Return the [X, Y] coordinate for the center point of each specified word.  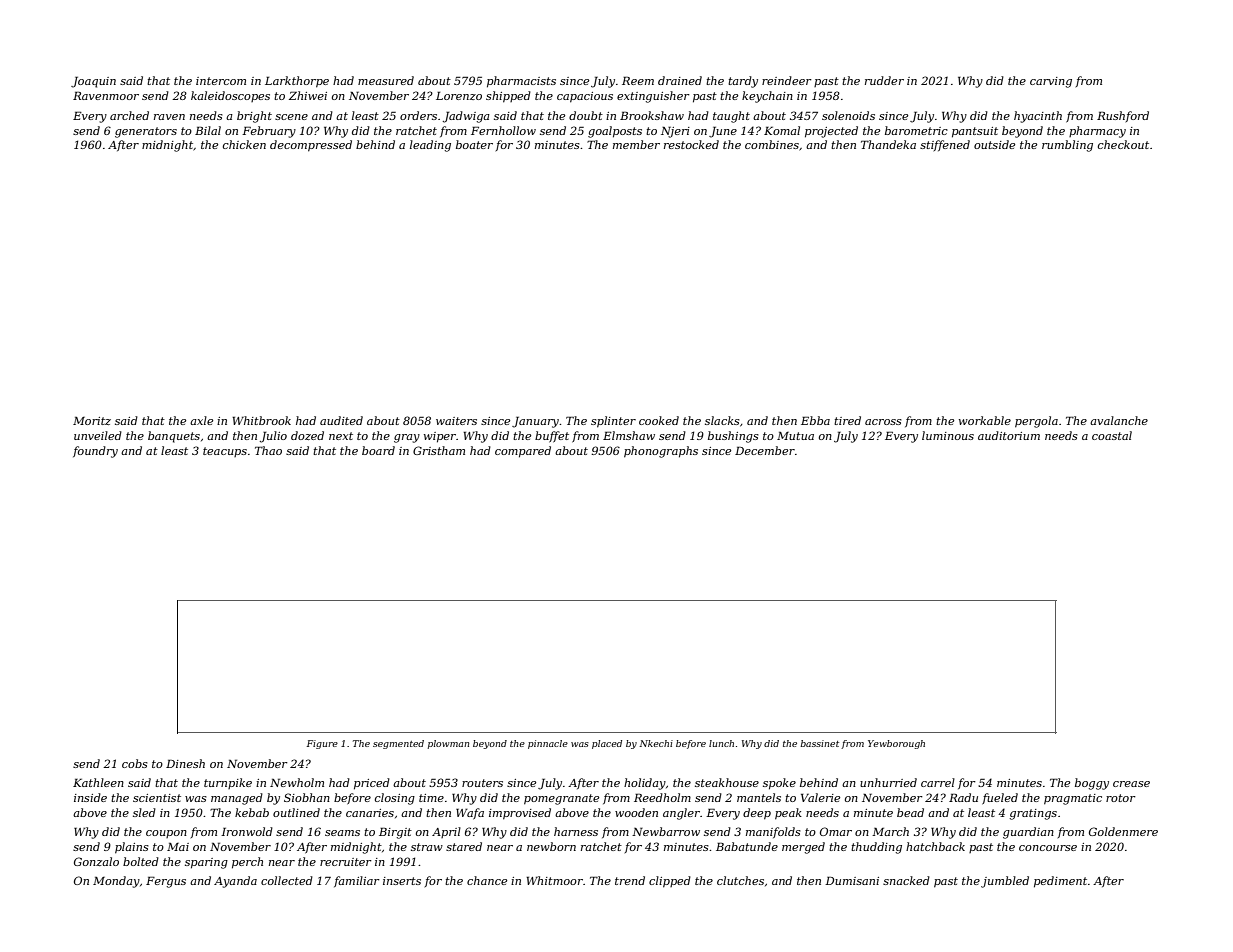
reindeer [787, 80]
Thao [268, 450]
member [636, 144]
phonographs [661, 452]
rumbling [1067, 146]
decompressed [311, 146]
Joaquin [93, 82]
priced [372, 784]
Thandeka [888, 144]
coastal [1112, 435]
